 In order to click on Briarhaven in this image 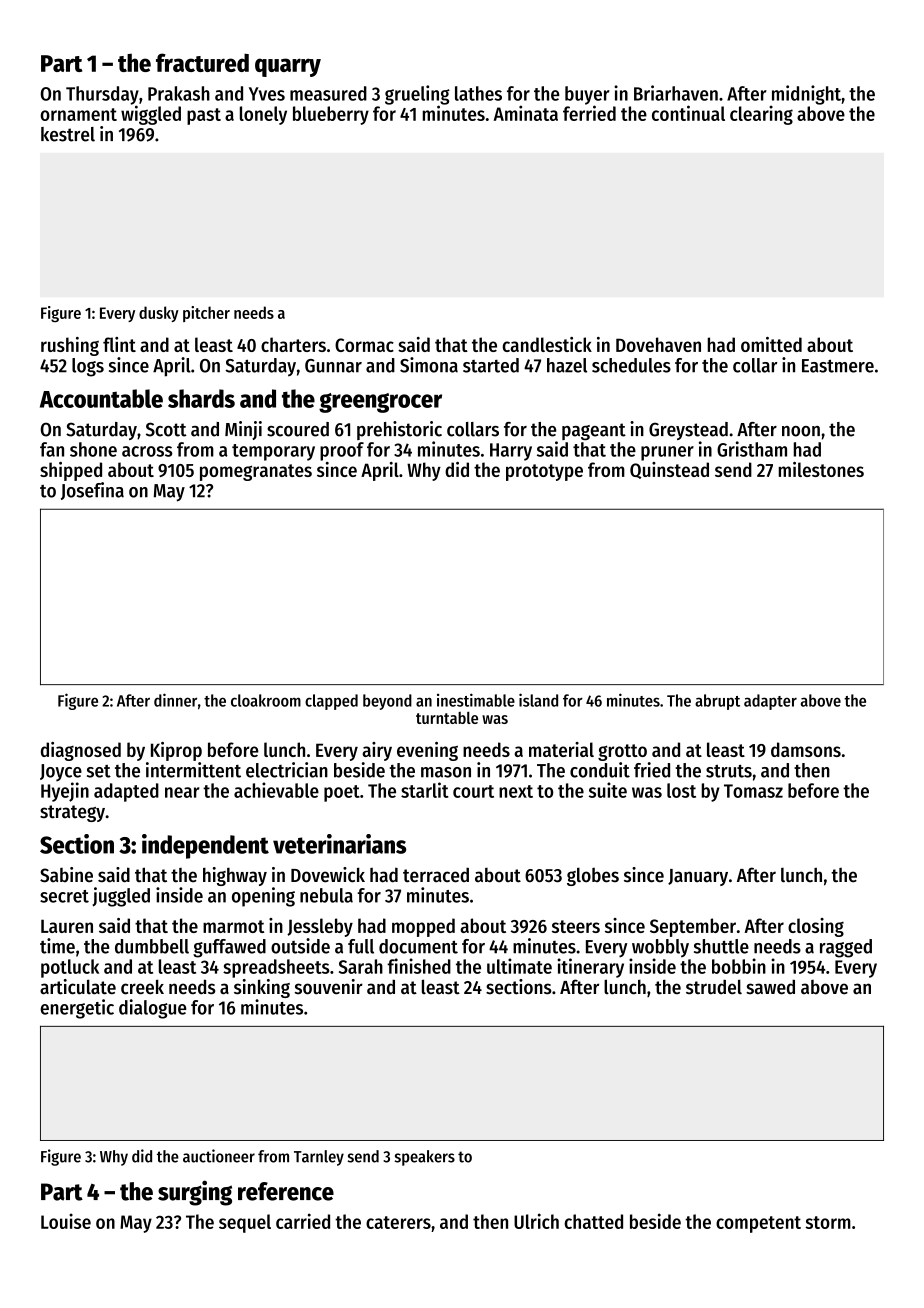, I will do `click(676, 93)`.
